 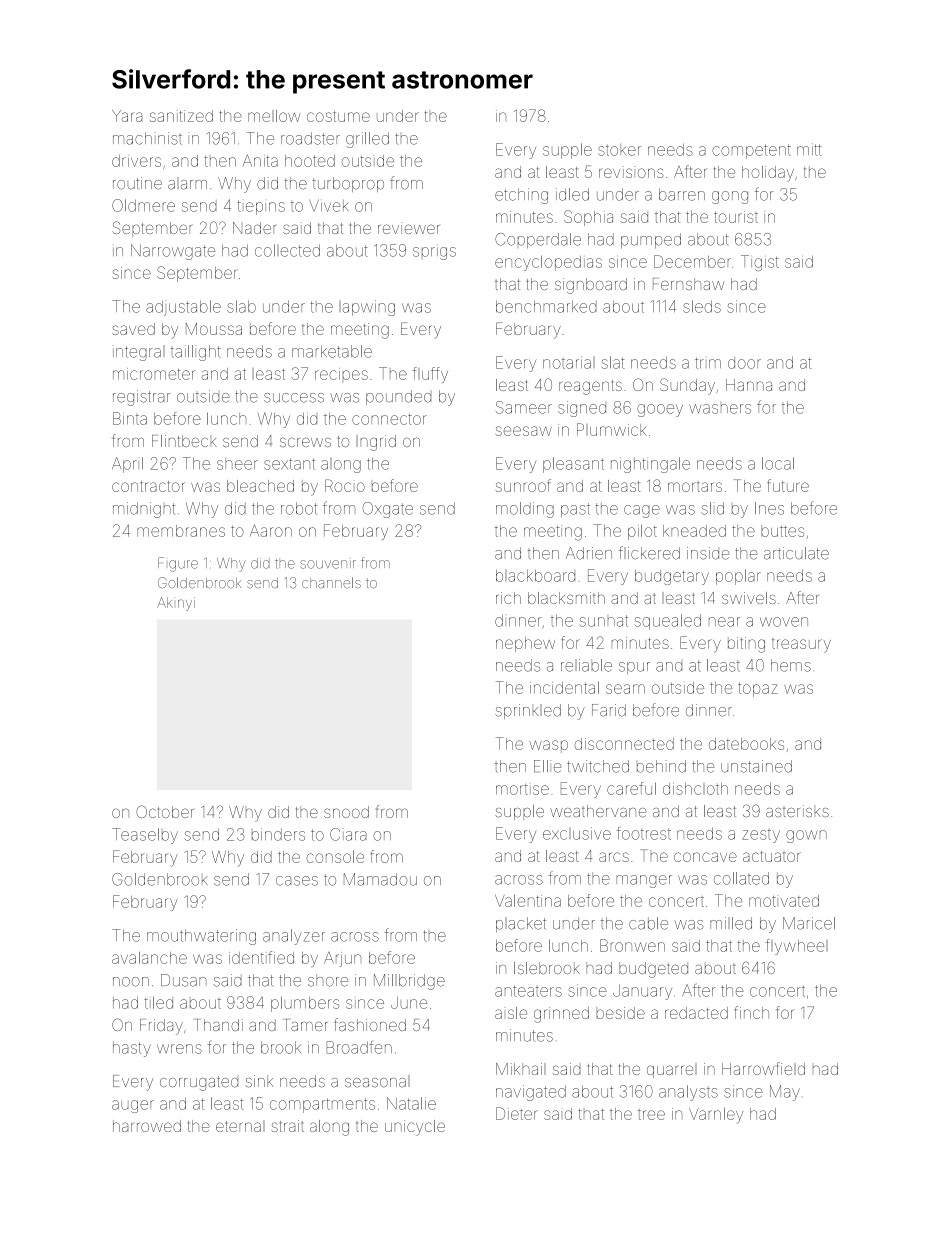 What do you see at coordinates (695, 487) in the document?
I see `mortars` at bounding box center [695, 487].
